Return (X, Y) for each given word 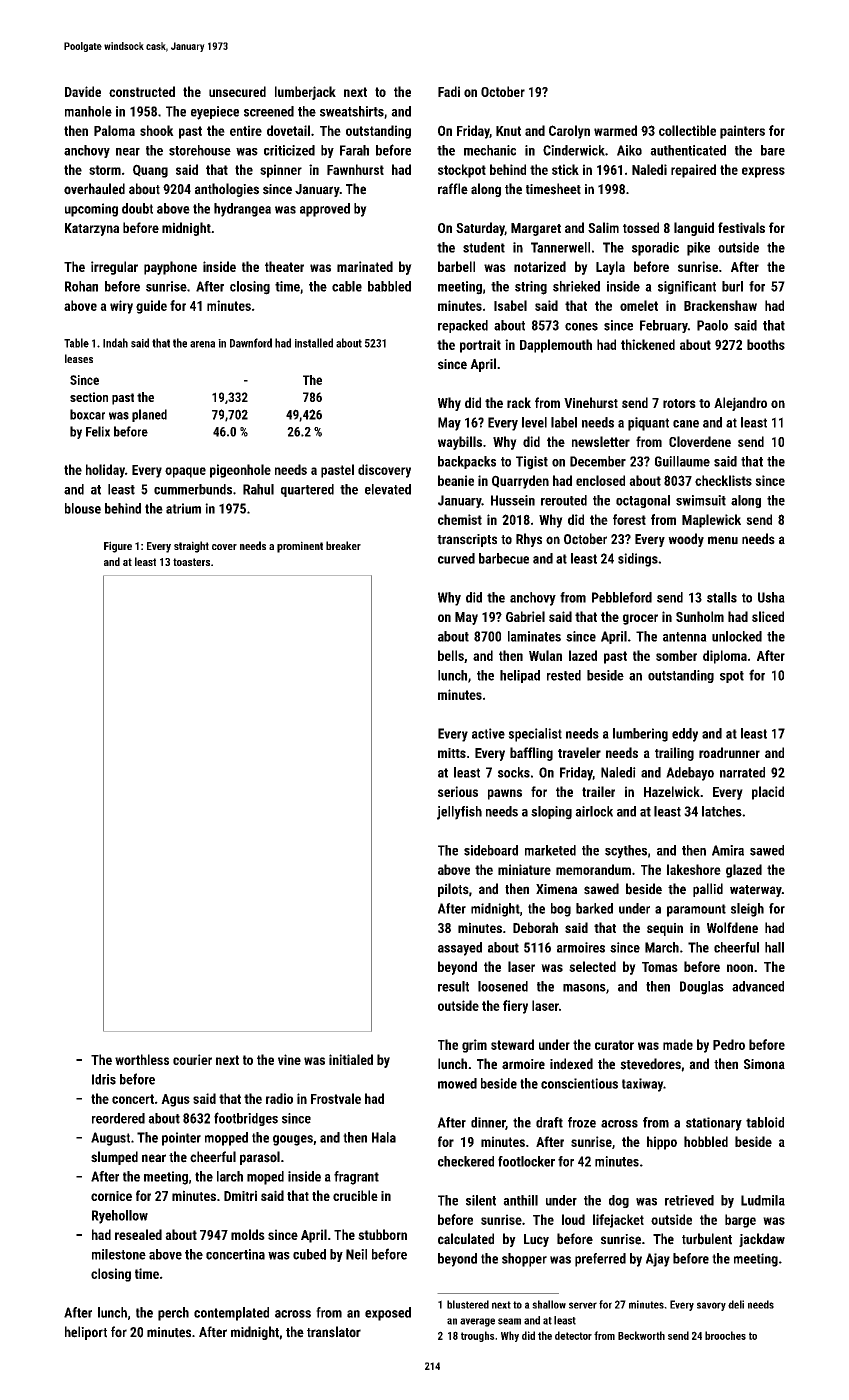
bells (451, 655)
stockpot (462, 171)
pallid (708, 890)
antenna (685, 637)
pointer (181, 1139)
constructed (142, 91)
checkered (466, 1161)
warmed (615, 130)
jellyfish (459, 813)
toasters (191, 562)
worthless (142, 1059)
